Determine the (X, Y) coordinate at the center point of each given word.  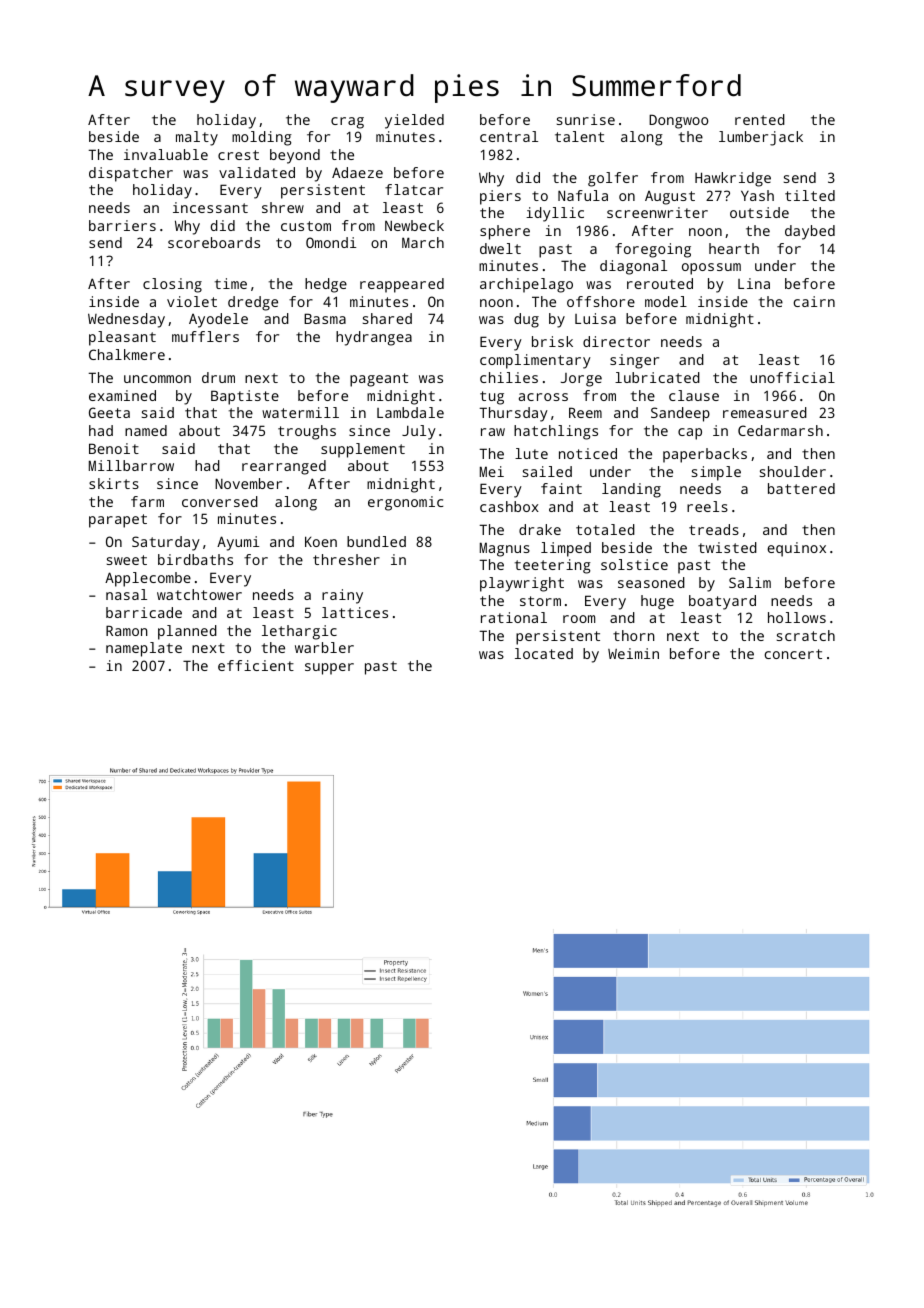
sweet (127, 560)
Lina (754, 283)
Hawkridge (733, 179)
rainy (342, 596)
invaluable (166, 154)
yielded (414, 121)
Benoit (114, 448)
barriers (122, 225)
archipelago (526, 285)
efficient (256, 665)
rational (514, 617)
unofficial (792, 377)
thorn (634, 635)
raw (493, 432)
